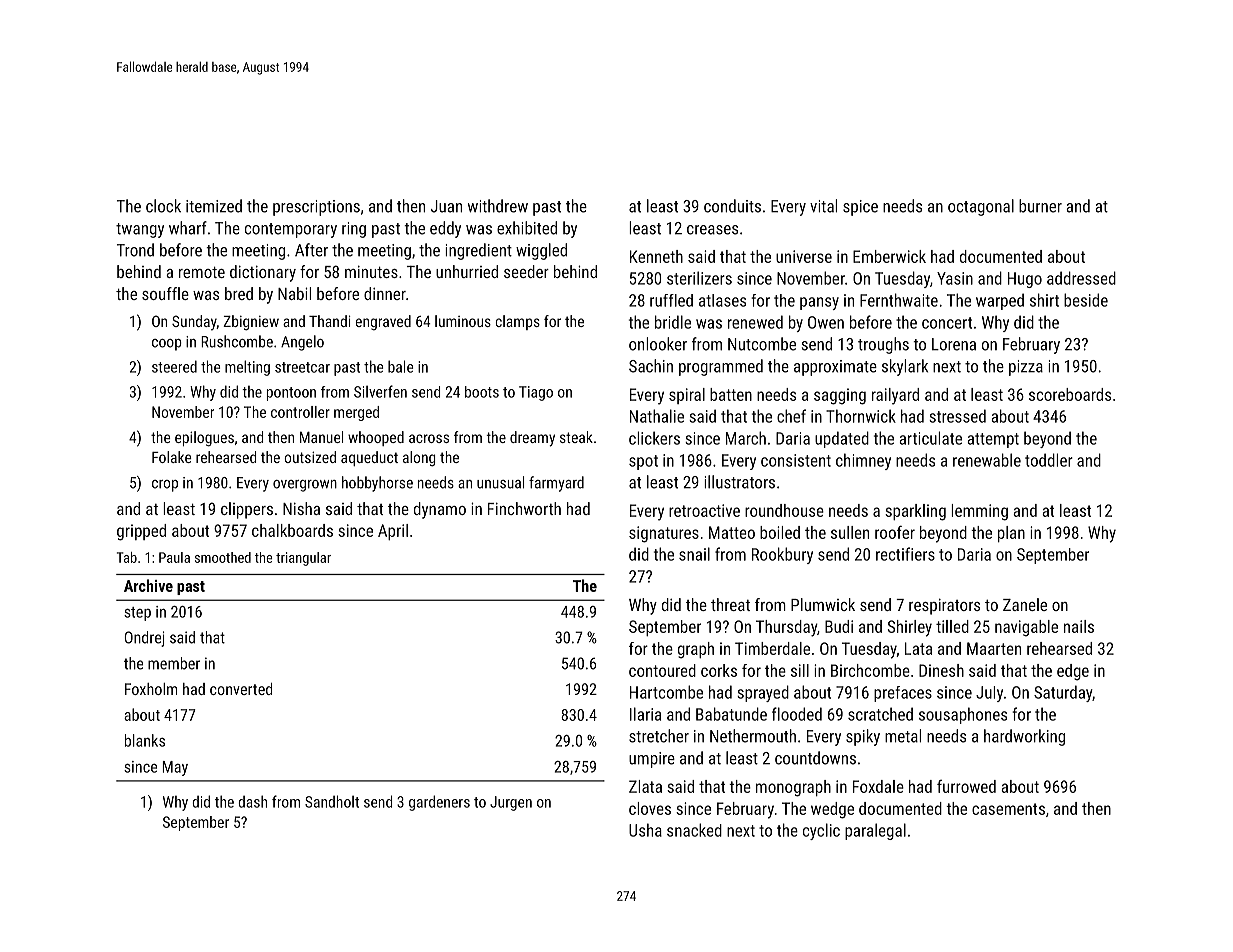 The width and height of the screenshot is (1233, 952). Describe the element at coordinates (165, 486) in the screenshot. I see `crop` at that location.
